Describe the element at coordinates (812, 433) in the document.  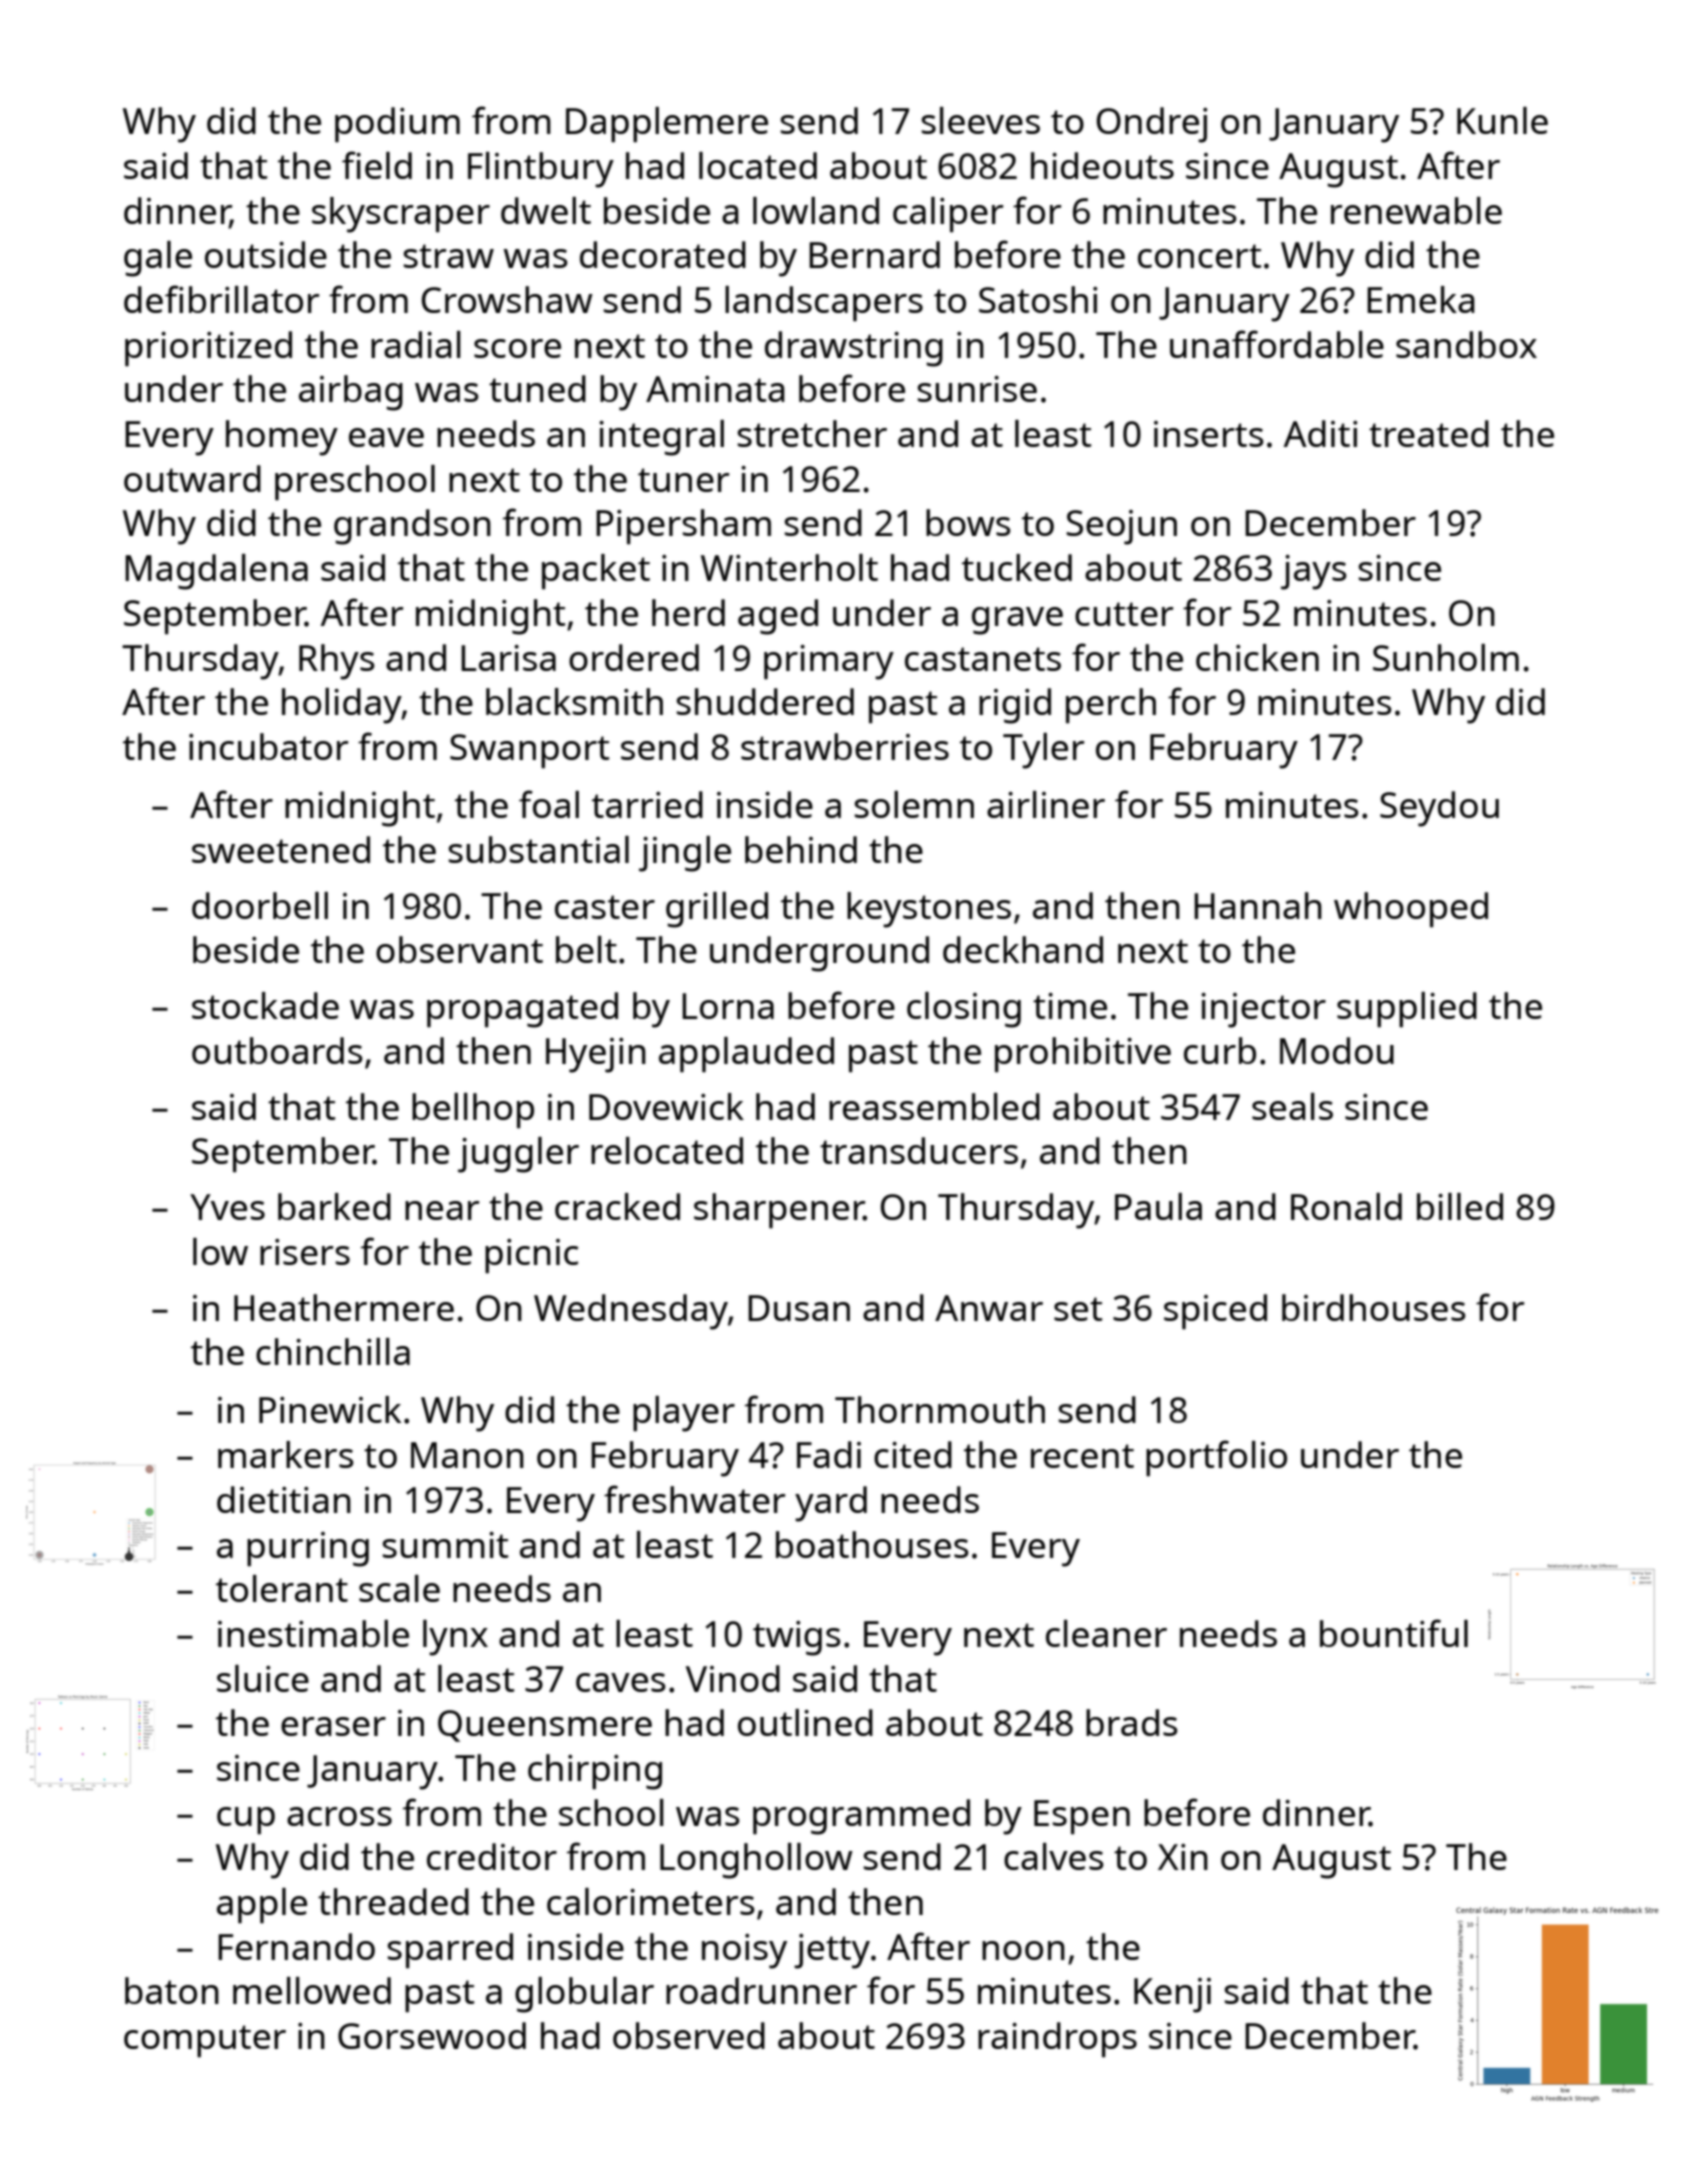
I see `stretcher` at that location.
